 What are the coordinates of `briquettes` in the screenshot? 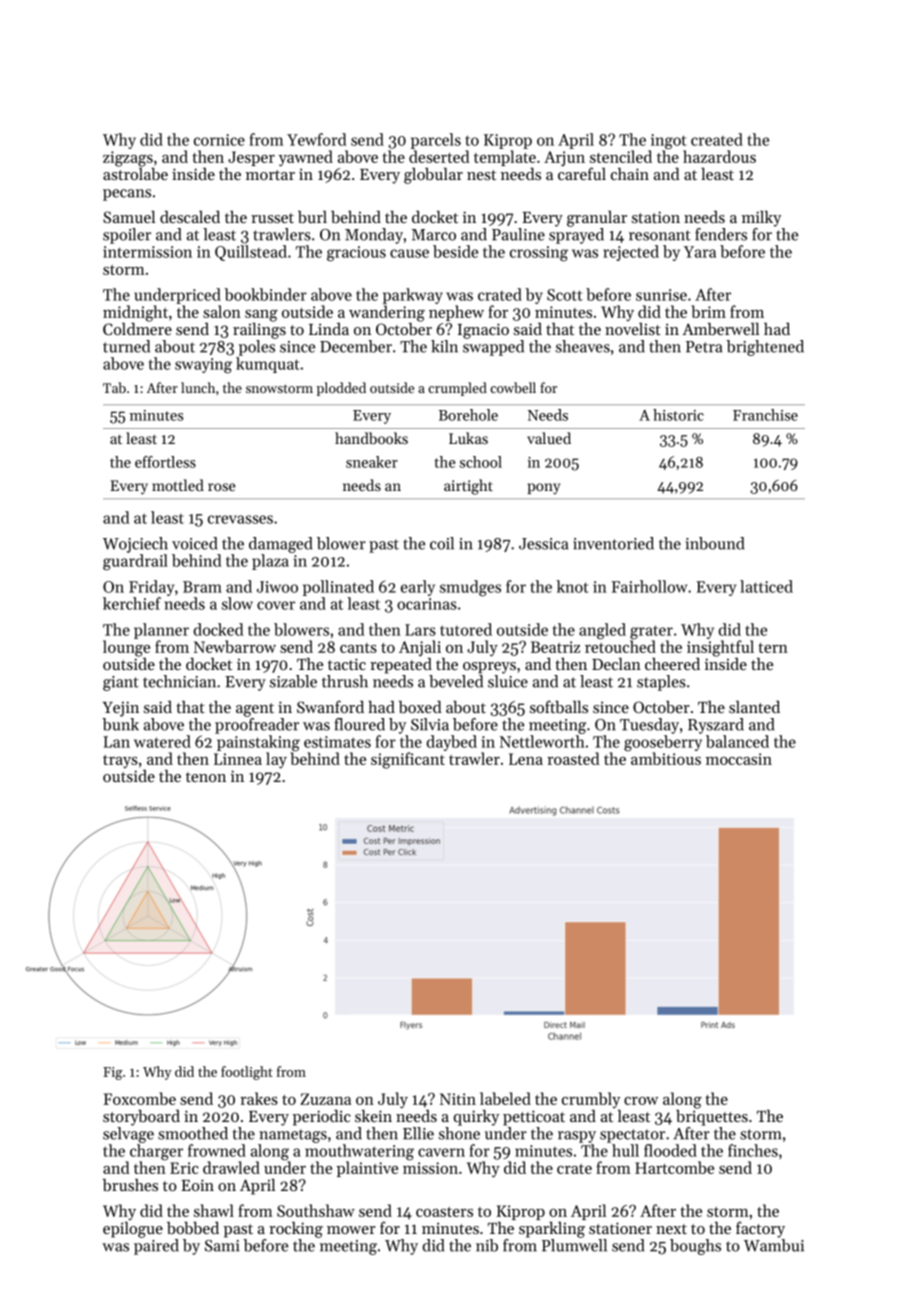 It's located at (712, 1118).
